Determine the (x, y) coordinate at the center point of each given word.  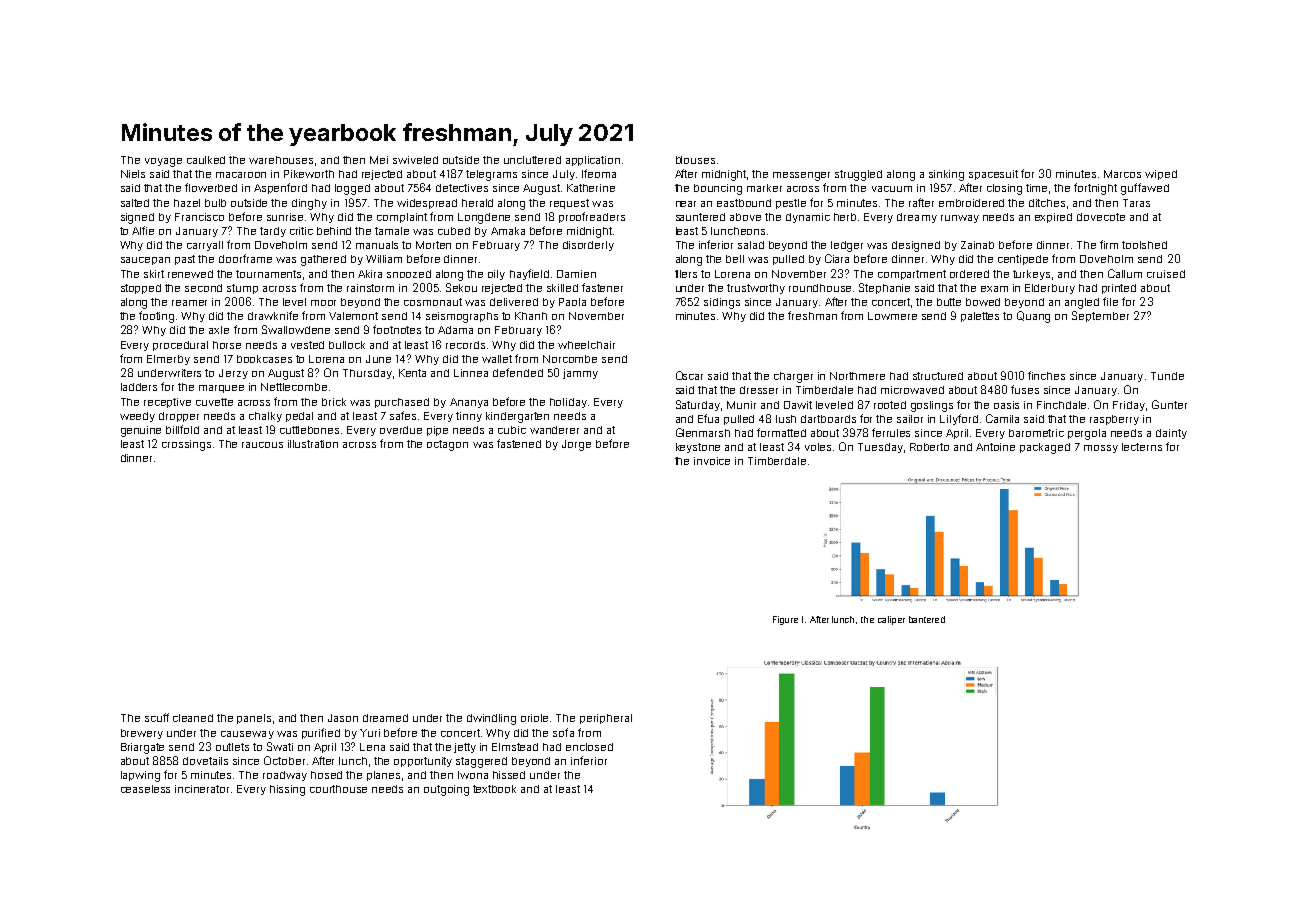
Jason (343, 718)
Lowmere (892, 316)
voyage (163, 162)
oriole (534, 718)
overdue (401, 430)
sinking (946, 175)
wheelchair (586, 345)
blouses (695, 160)
